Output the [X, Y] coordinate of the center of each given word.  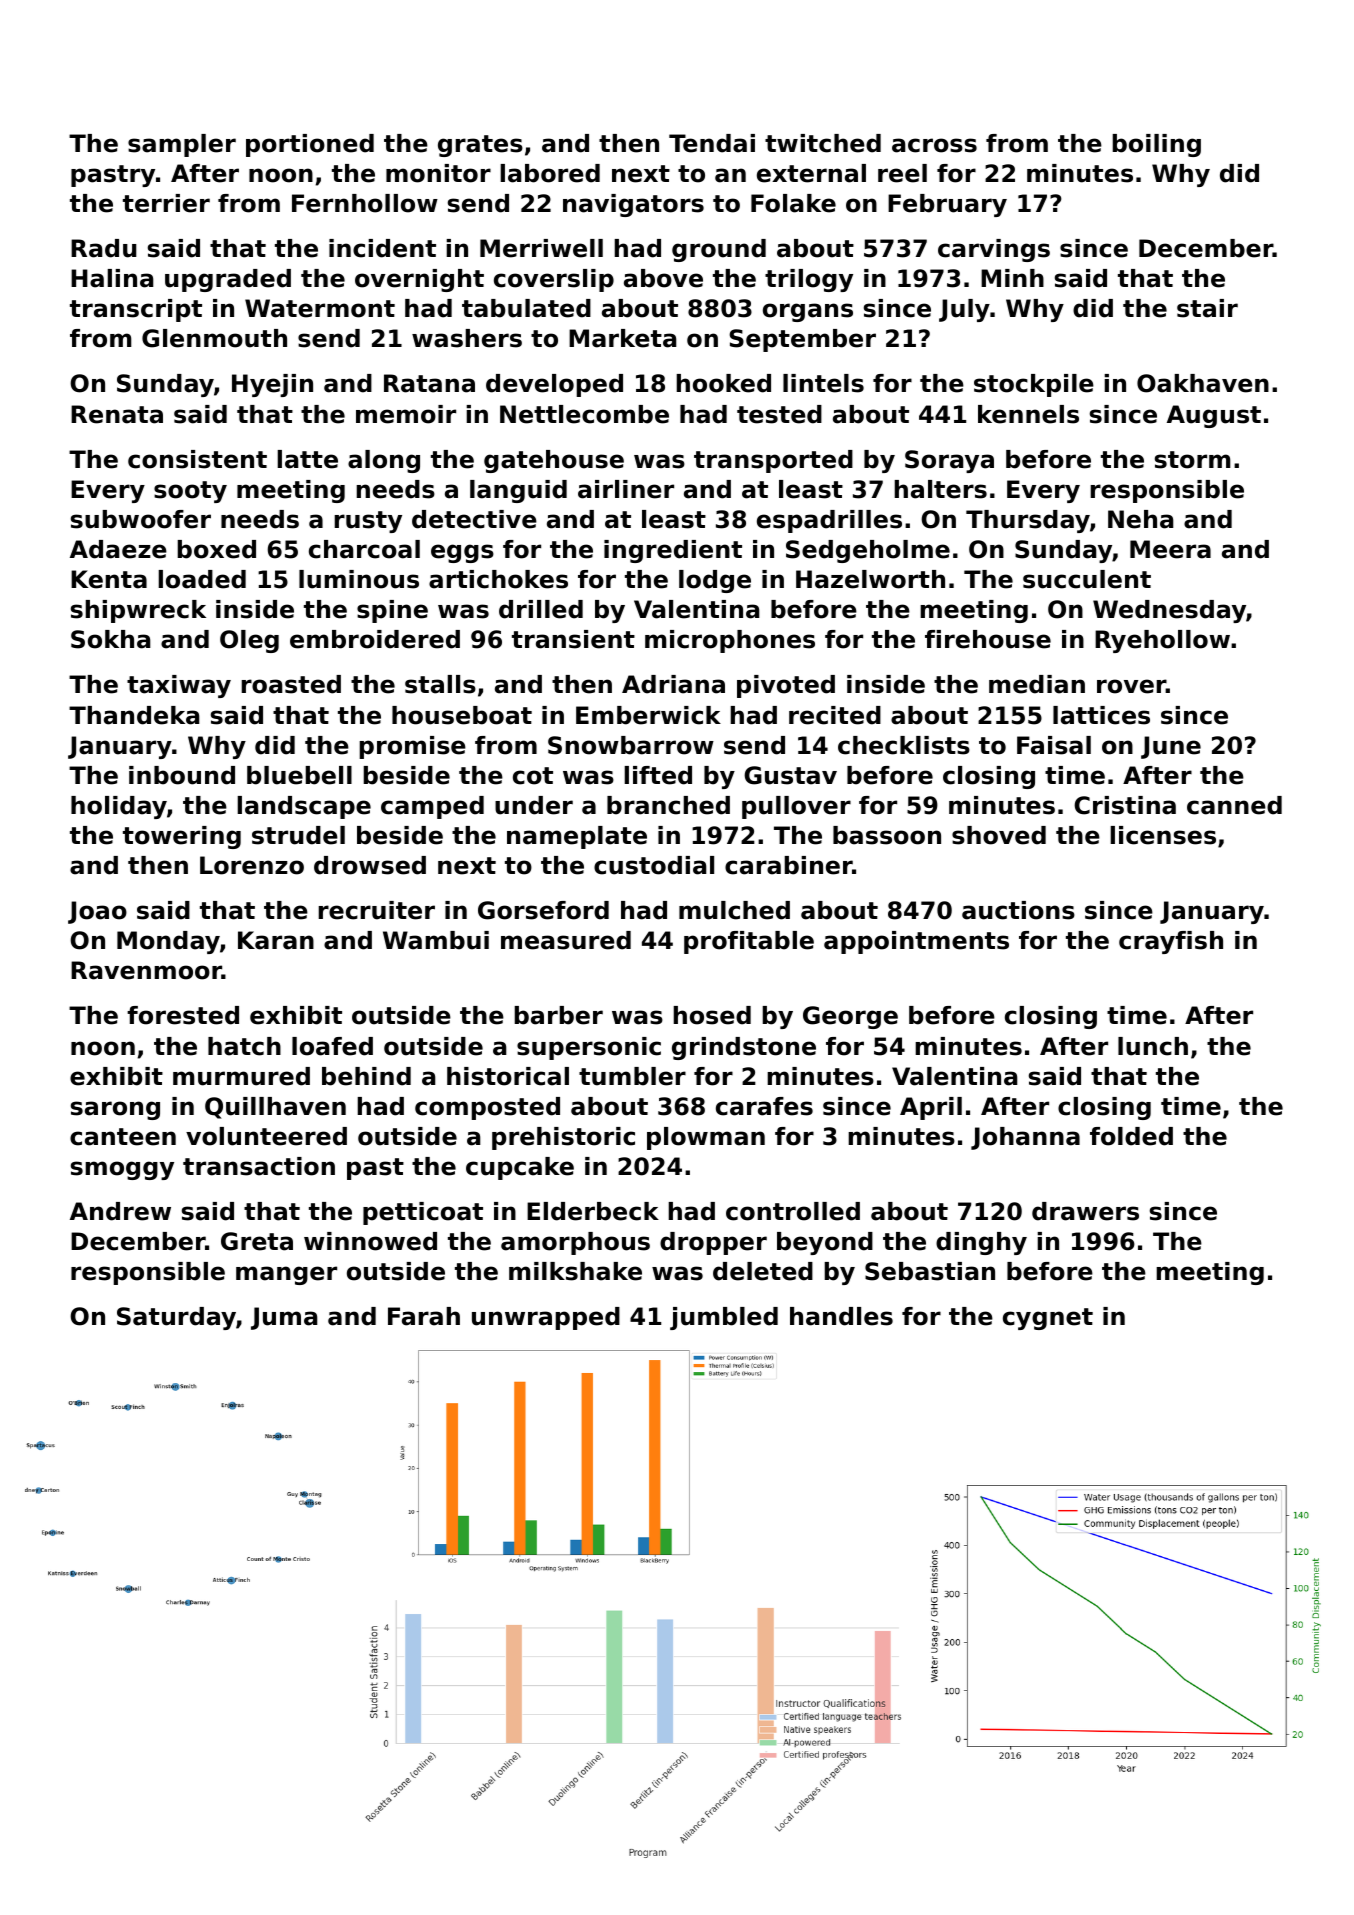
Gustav [790, 775]
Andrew [120, 1211]
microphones [730, 641]
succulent [1087, 579]
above [663, 278]
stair [1207, 308]
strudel [298, 835]
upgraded [228, 280]
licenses [1163, 835]
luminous [359, 579]
